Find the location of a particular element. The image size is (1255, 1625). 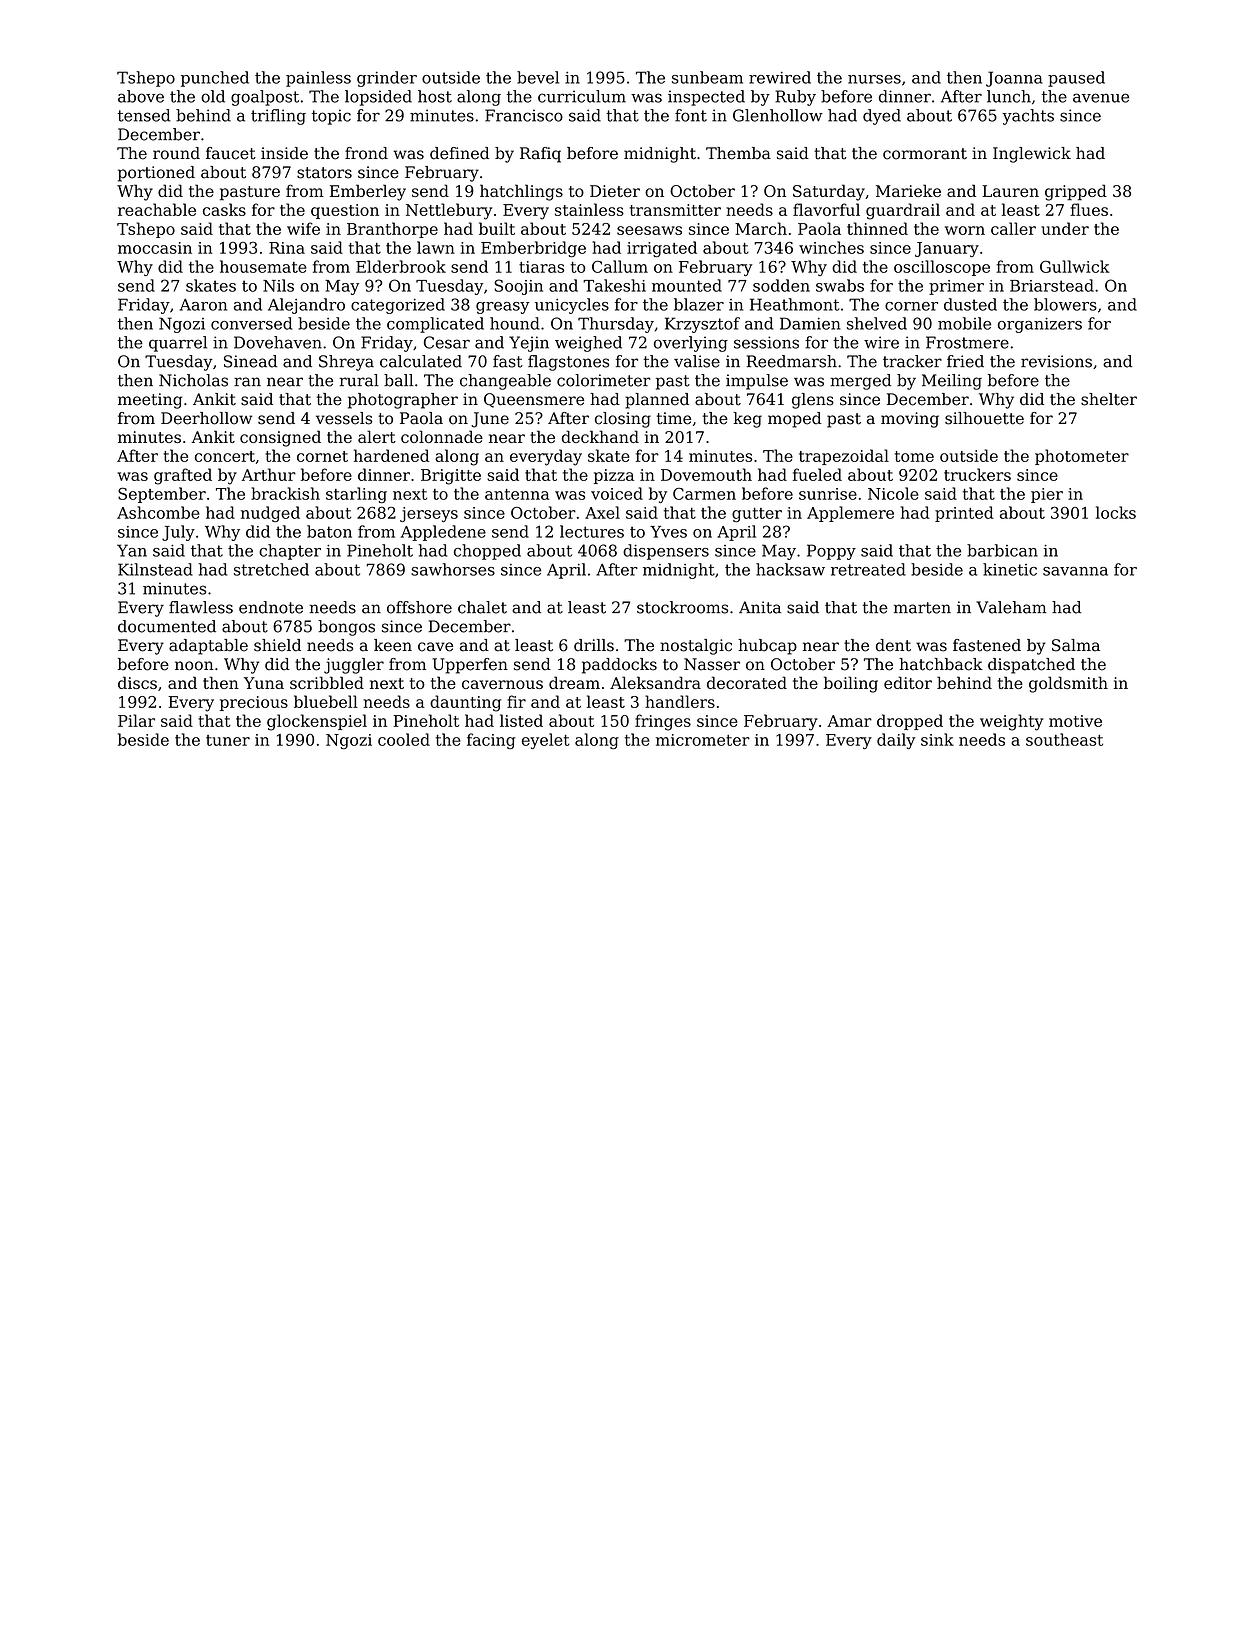

Reedmarsh is located at coordinates (791, 361).
